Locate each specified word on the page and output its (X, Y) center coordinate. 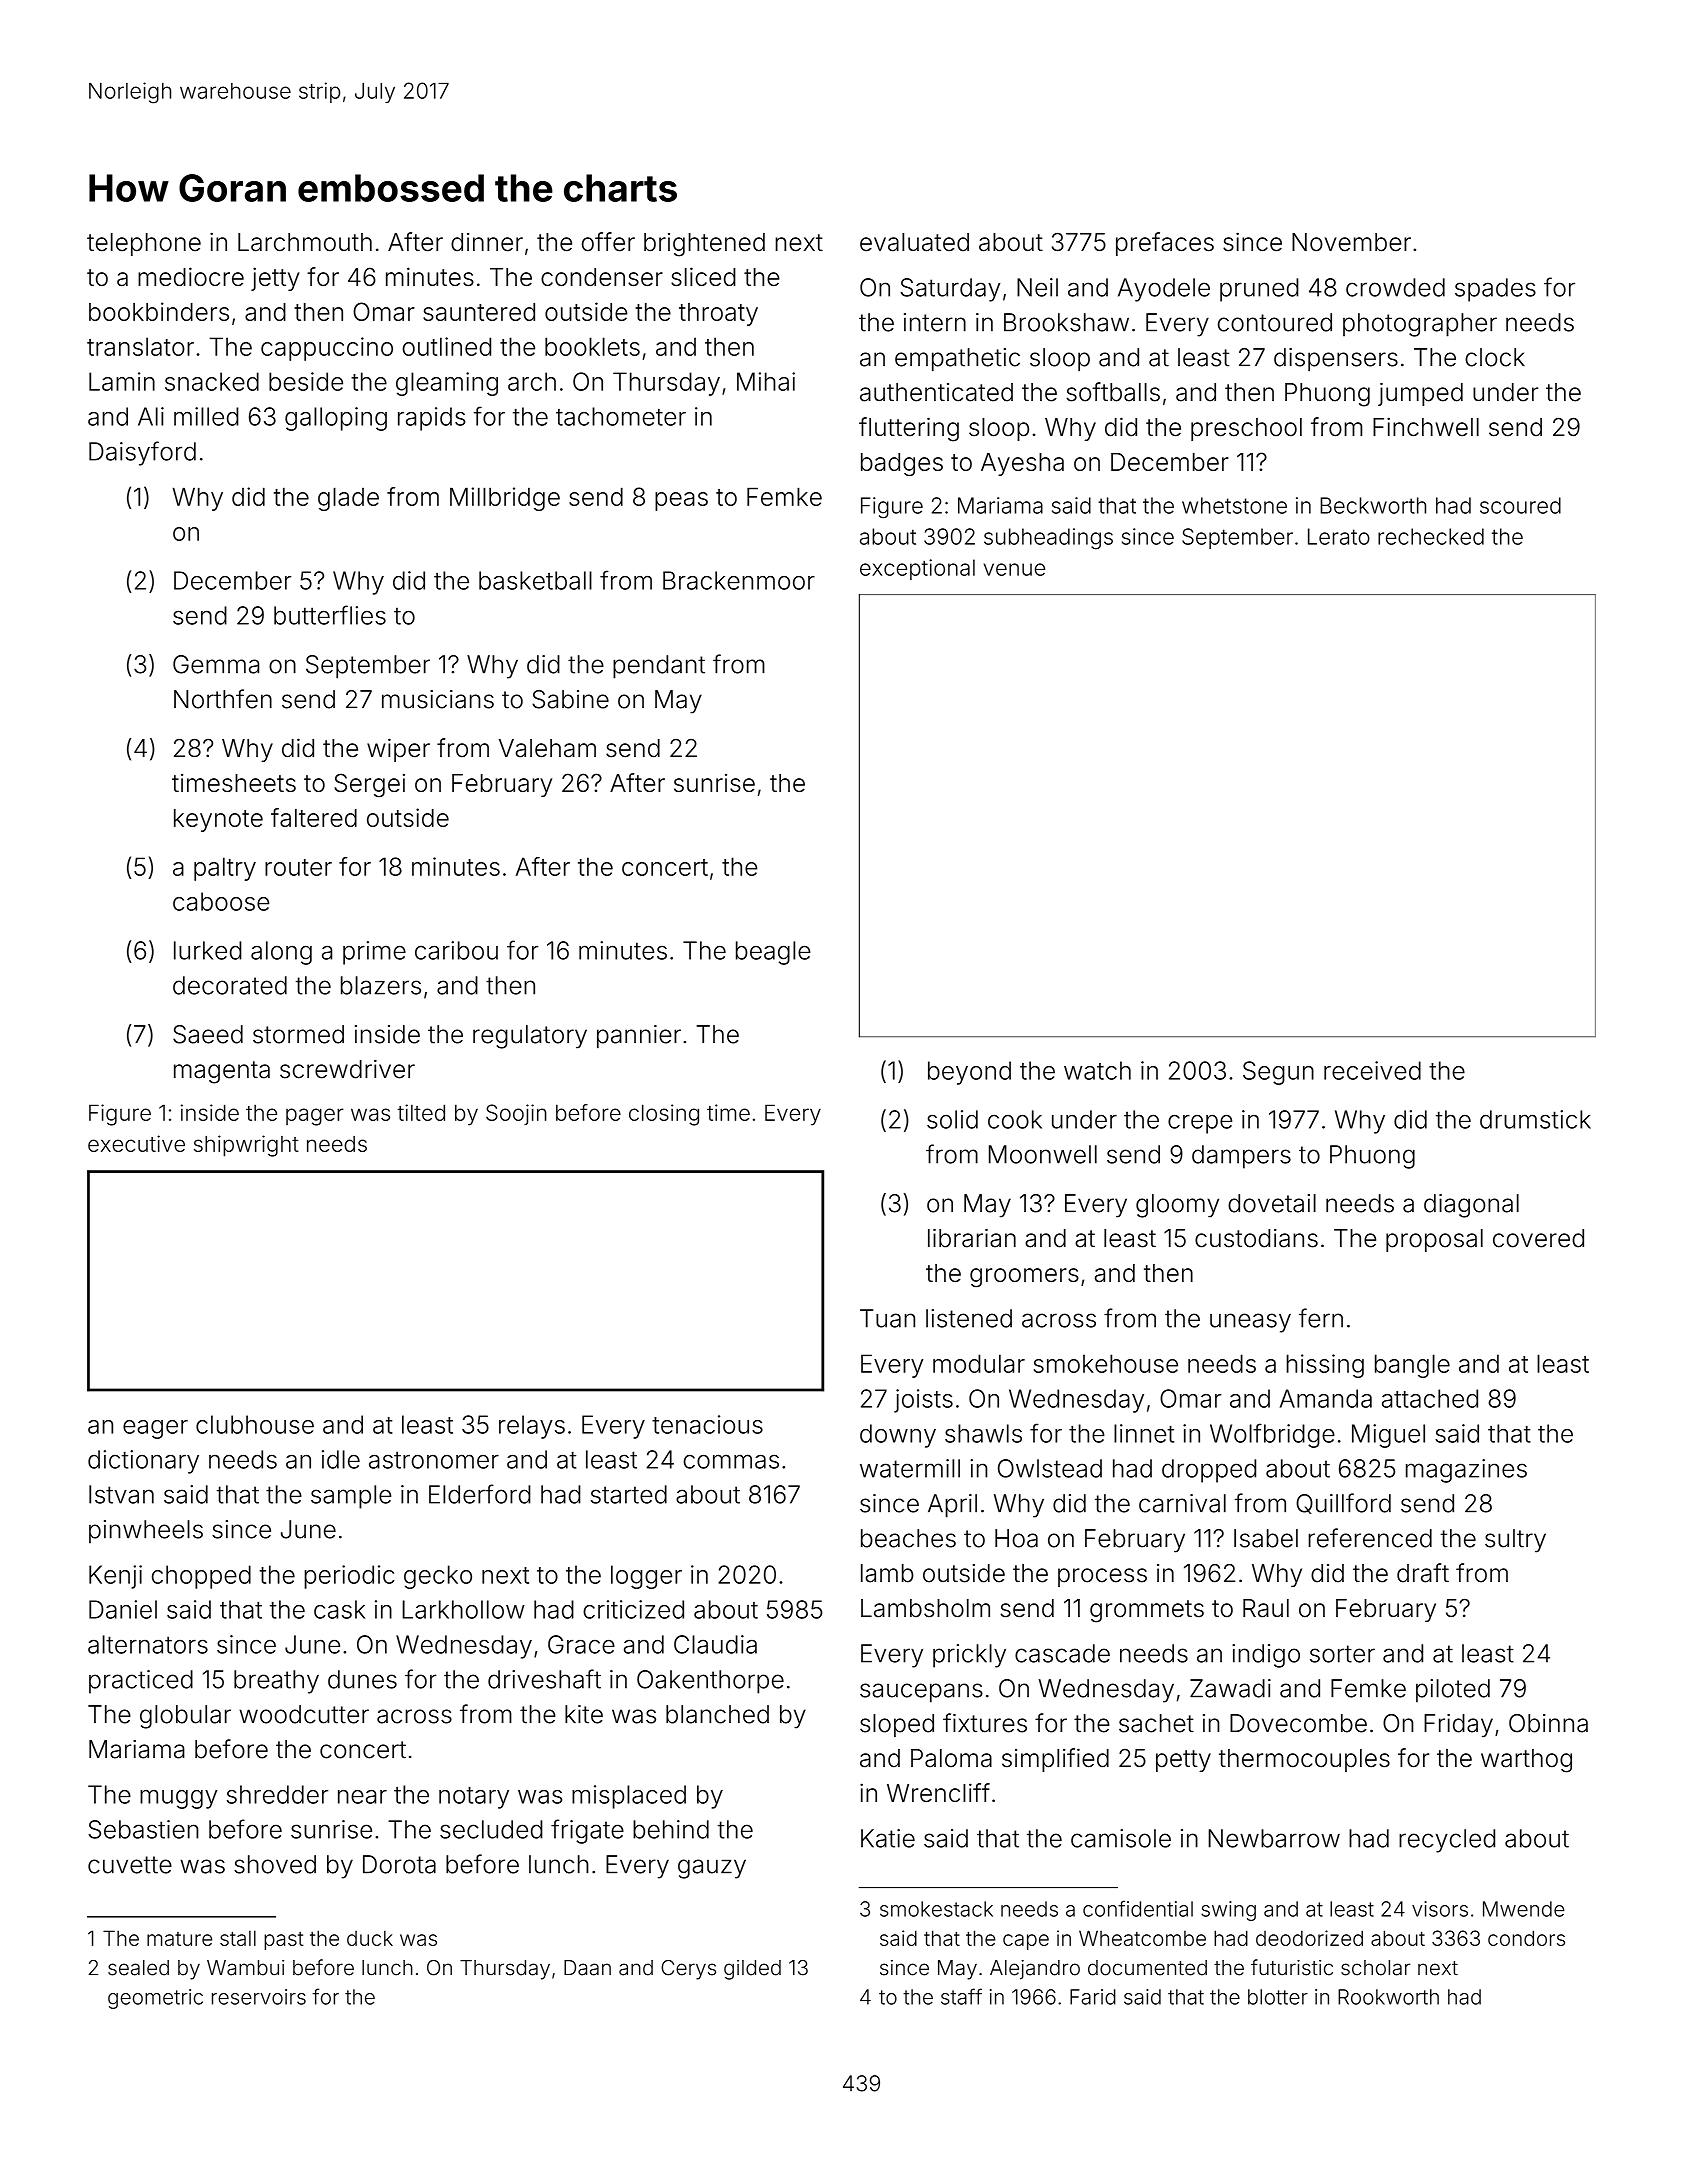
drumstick (1535, 1119)
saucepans (921, 1693)
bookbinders (159, 311)
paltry (225, 869)
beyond (969, 1073)
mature (179, 1939)
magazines (1466, 1471)
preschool (1246, 429)
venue (1014, 569)
